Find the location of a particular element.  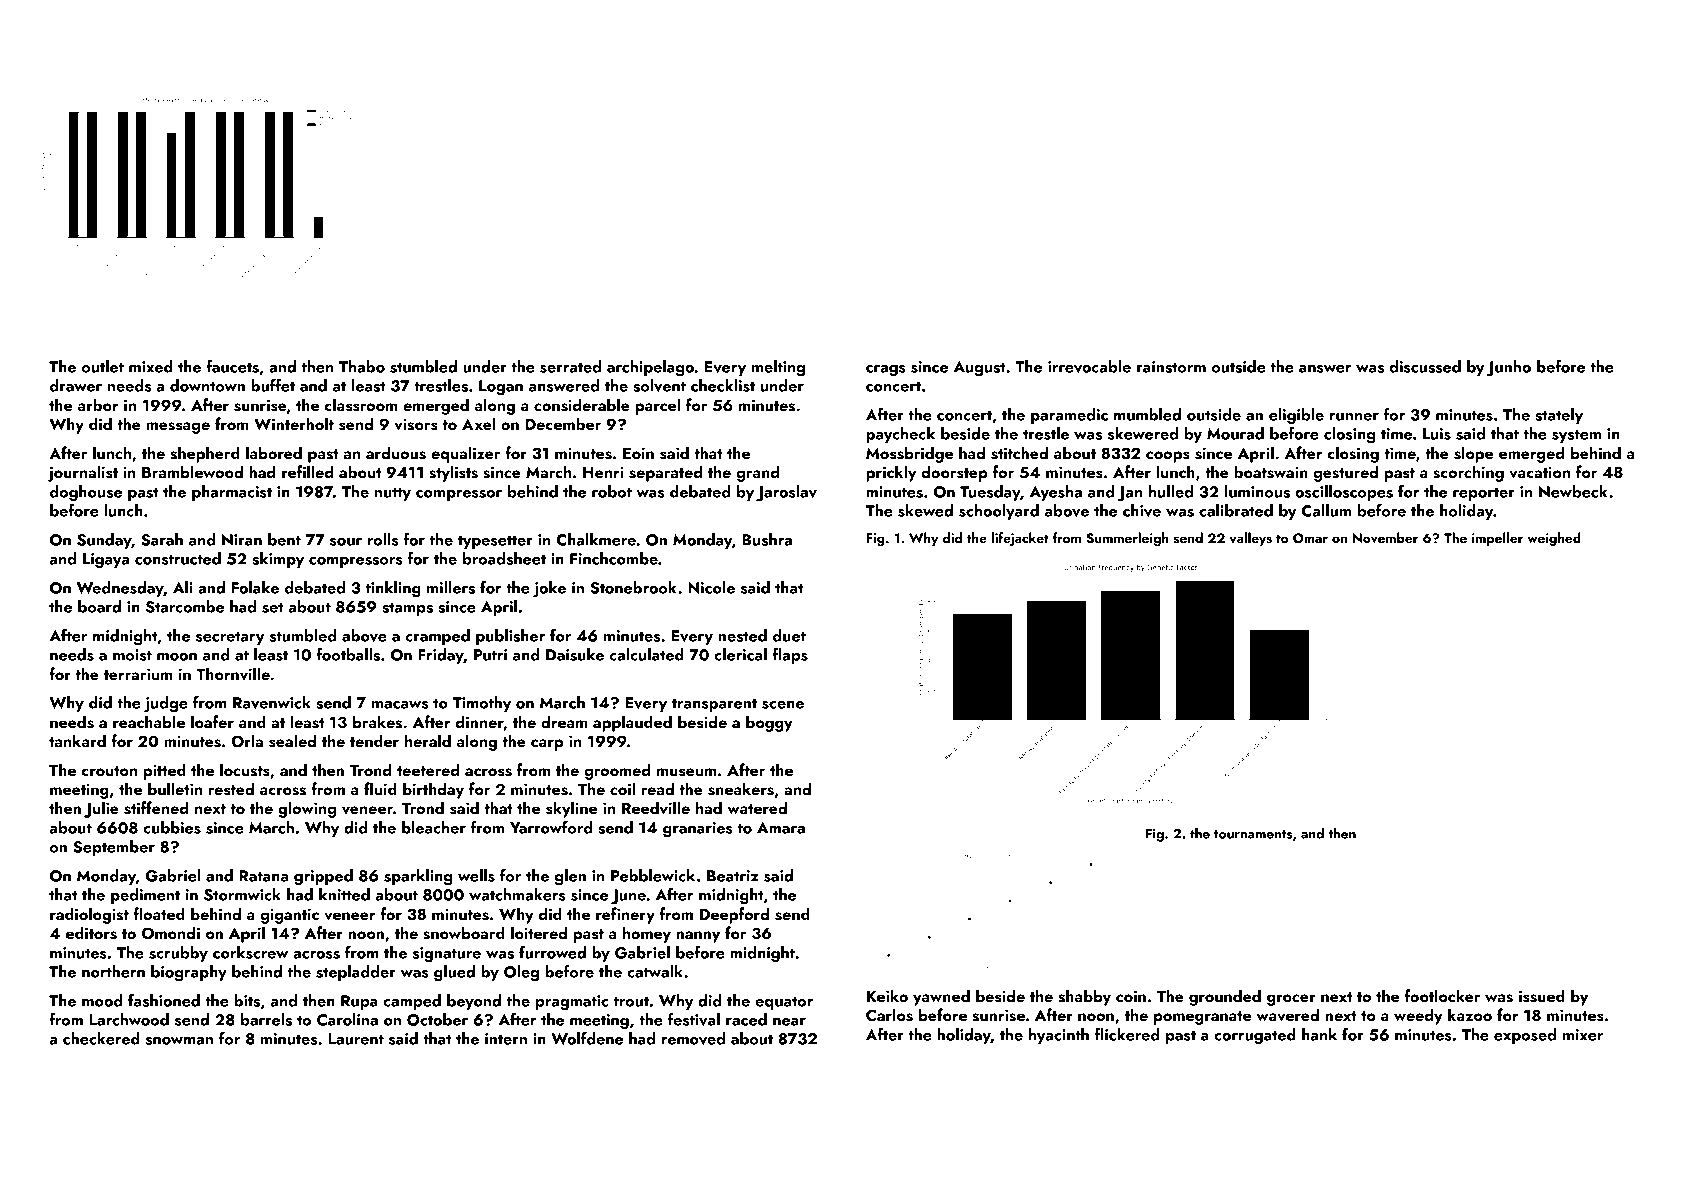

Omar is located at coordinates (1310, 538).
